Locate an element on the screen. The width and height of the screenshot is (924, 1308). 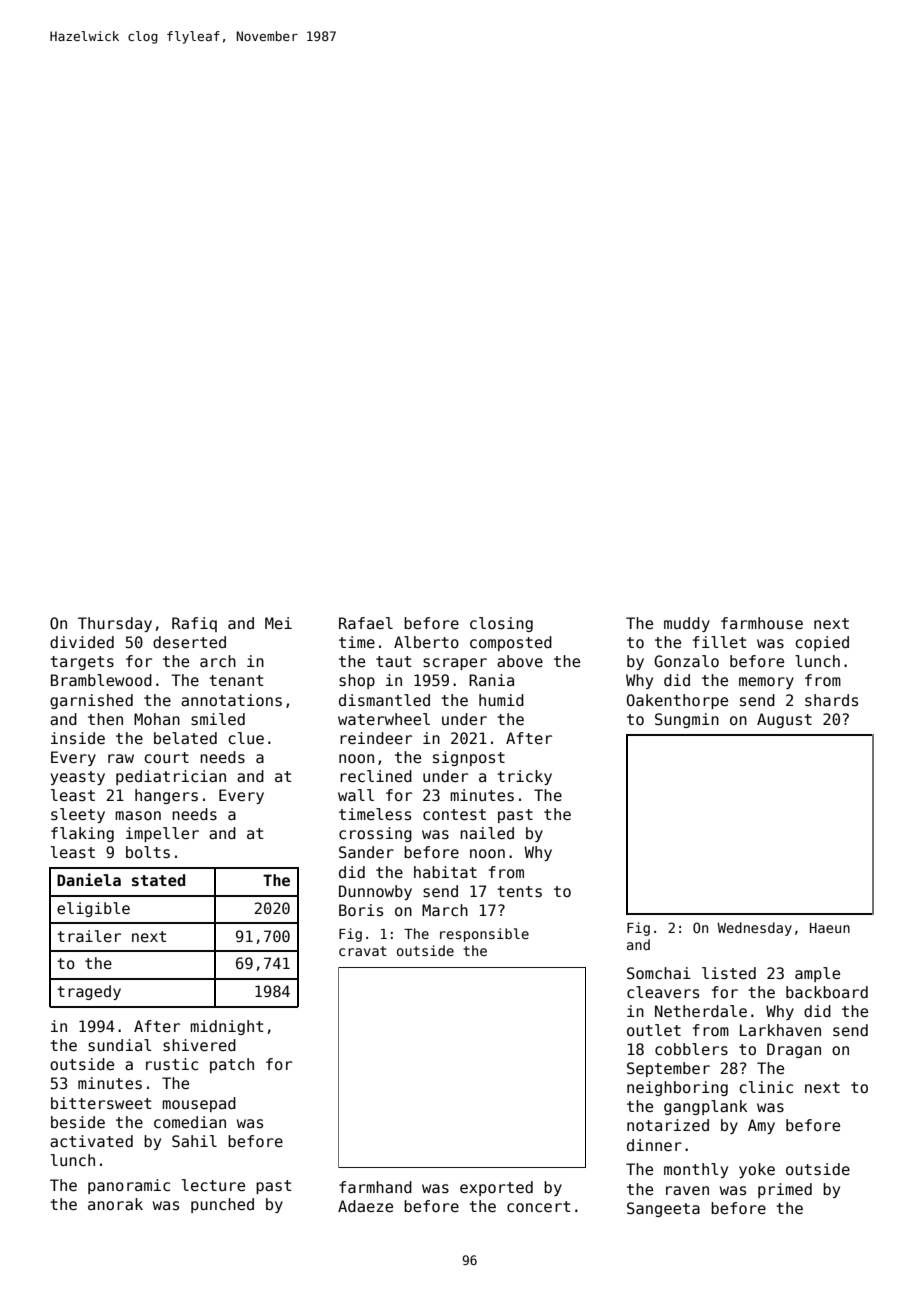
farmhouse is located at coordinates (762, 623).
